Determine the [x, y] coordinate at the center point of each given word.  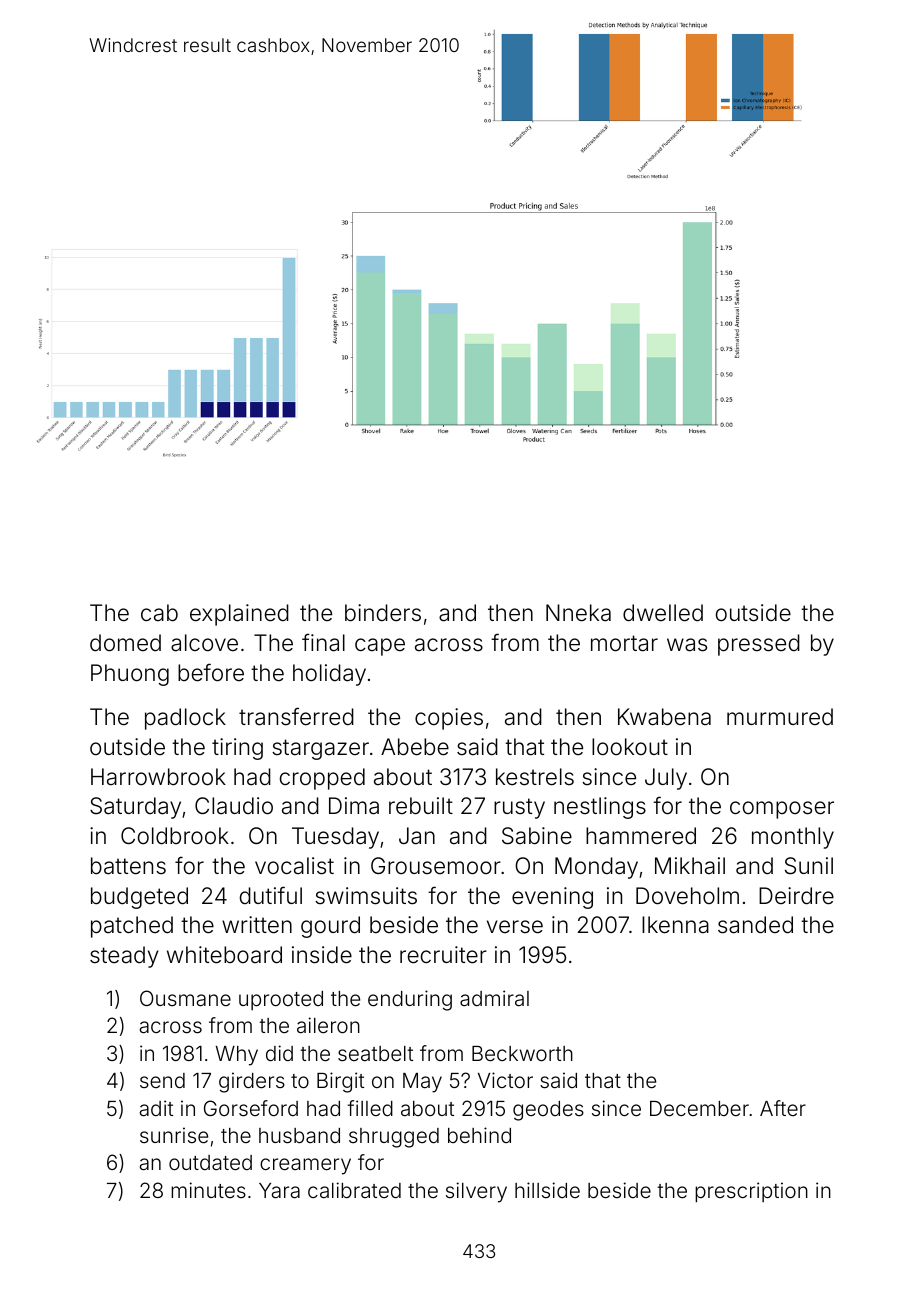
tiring [237, 749]
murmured [780, 717]
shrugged [394, 1138]
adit [156, 1108]
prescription [751, 1192]
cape [380, 647]
